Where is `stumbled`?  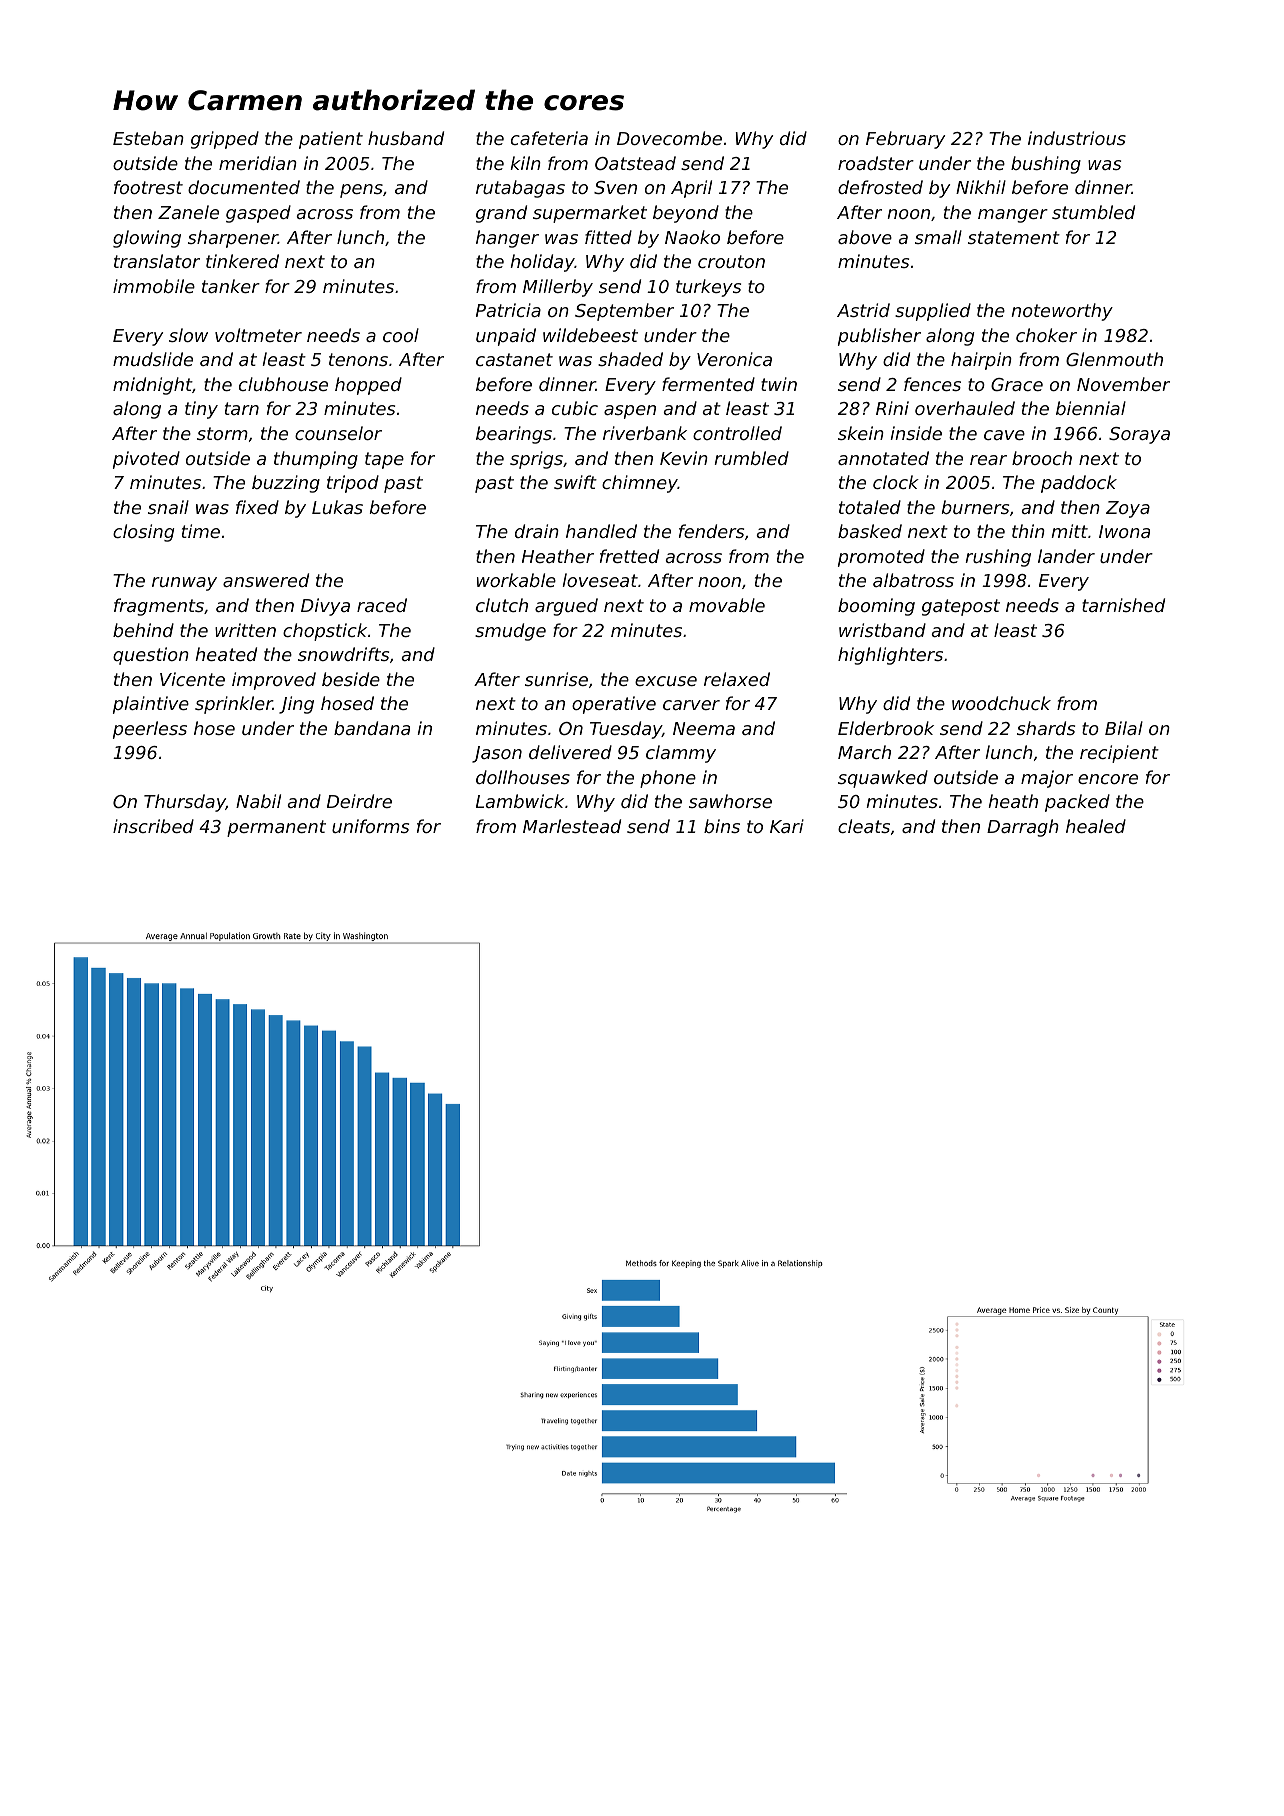 stumbled is located at coordinates (1093, 212).
